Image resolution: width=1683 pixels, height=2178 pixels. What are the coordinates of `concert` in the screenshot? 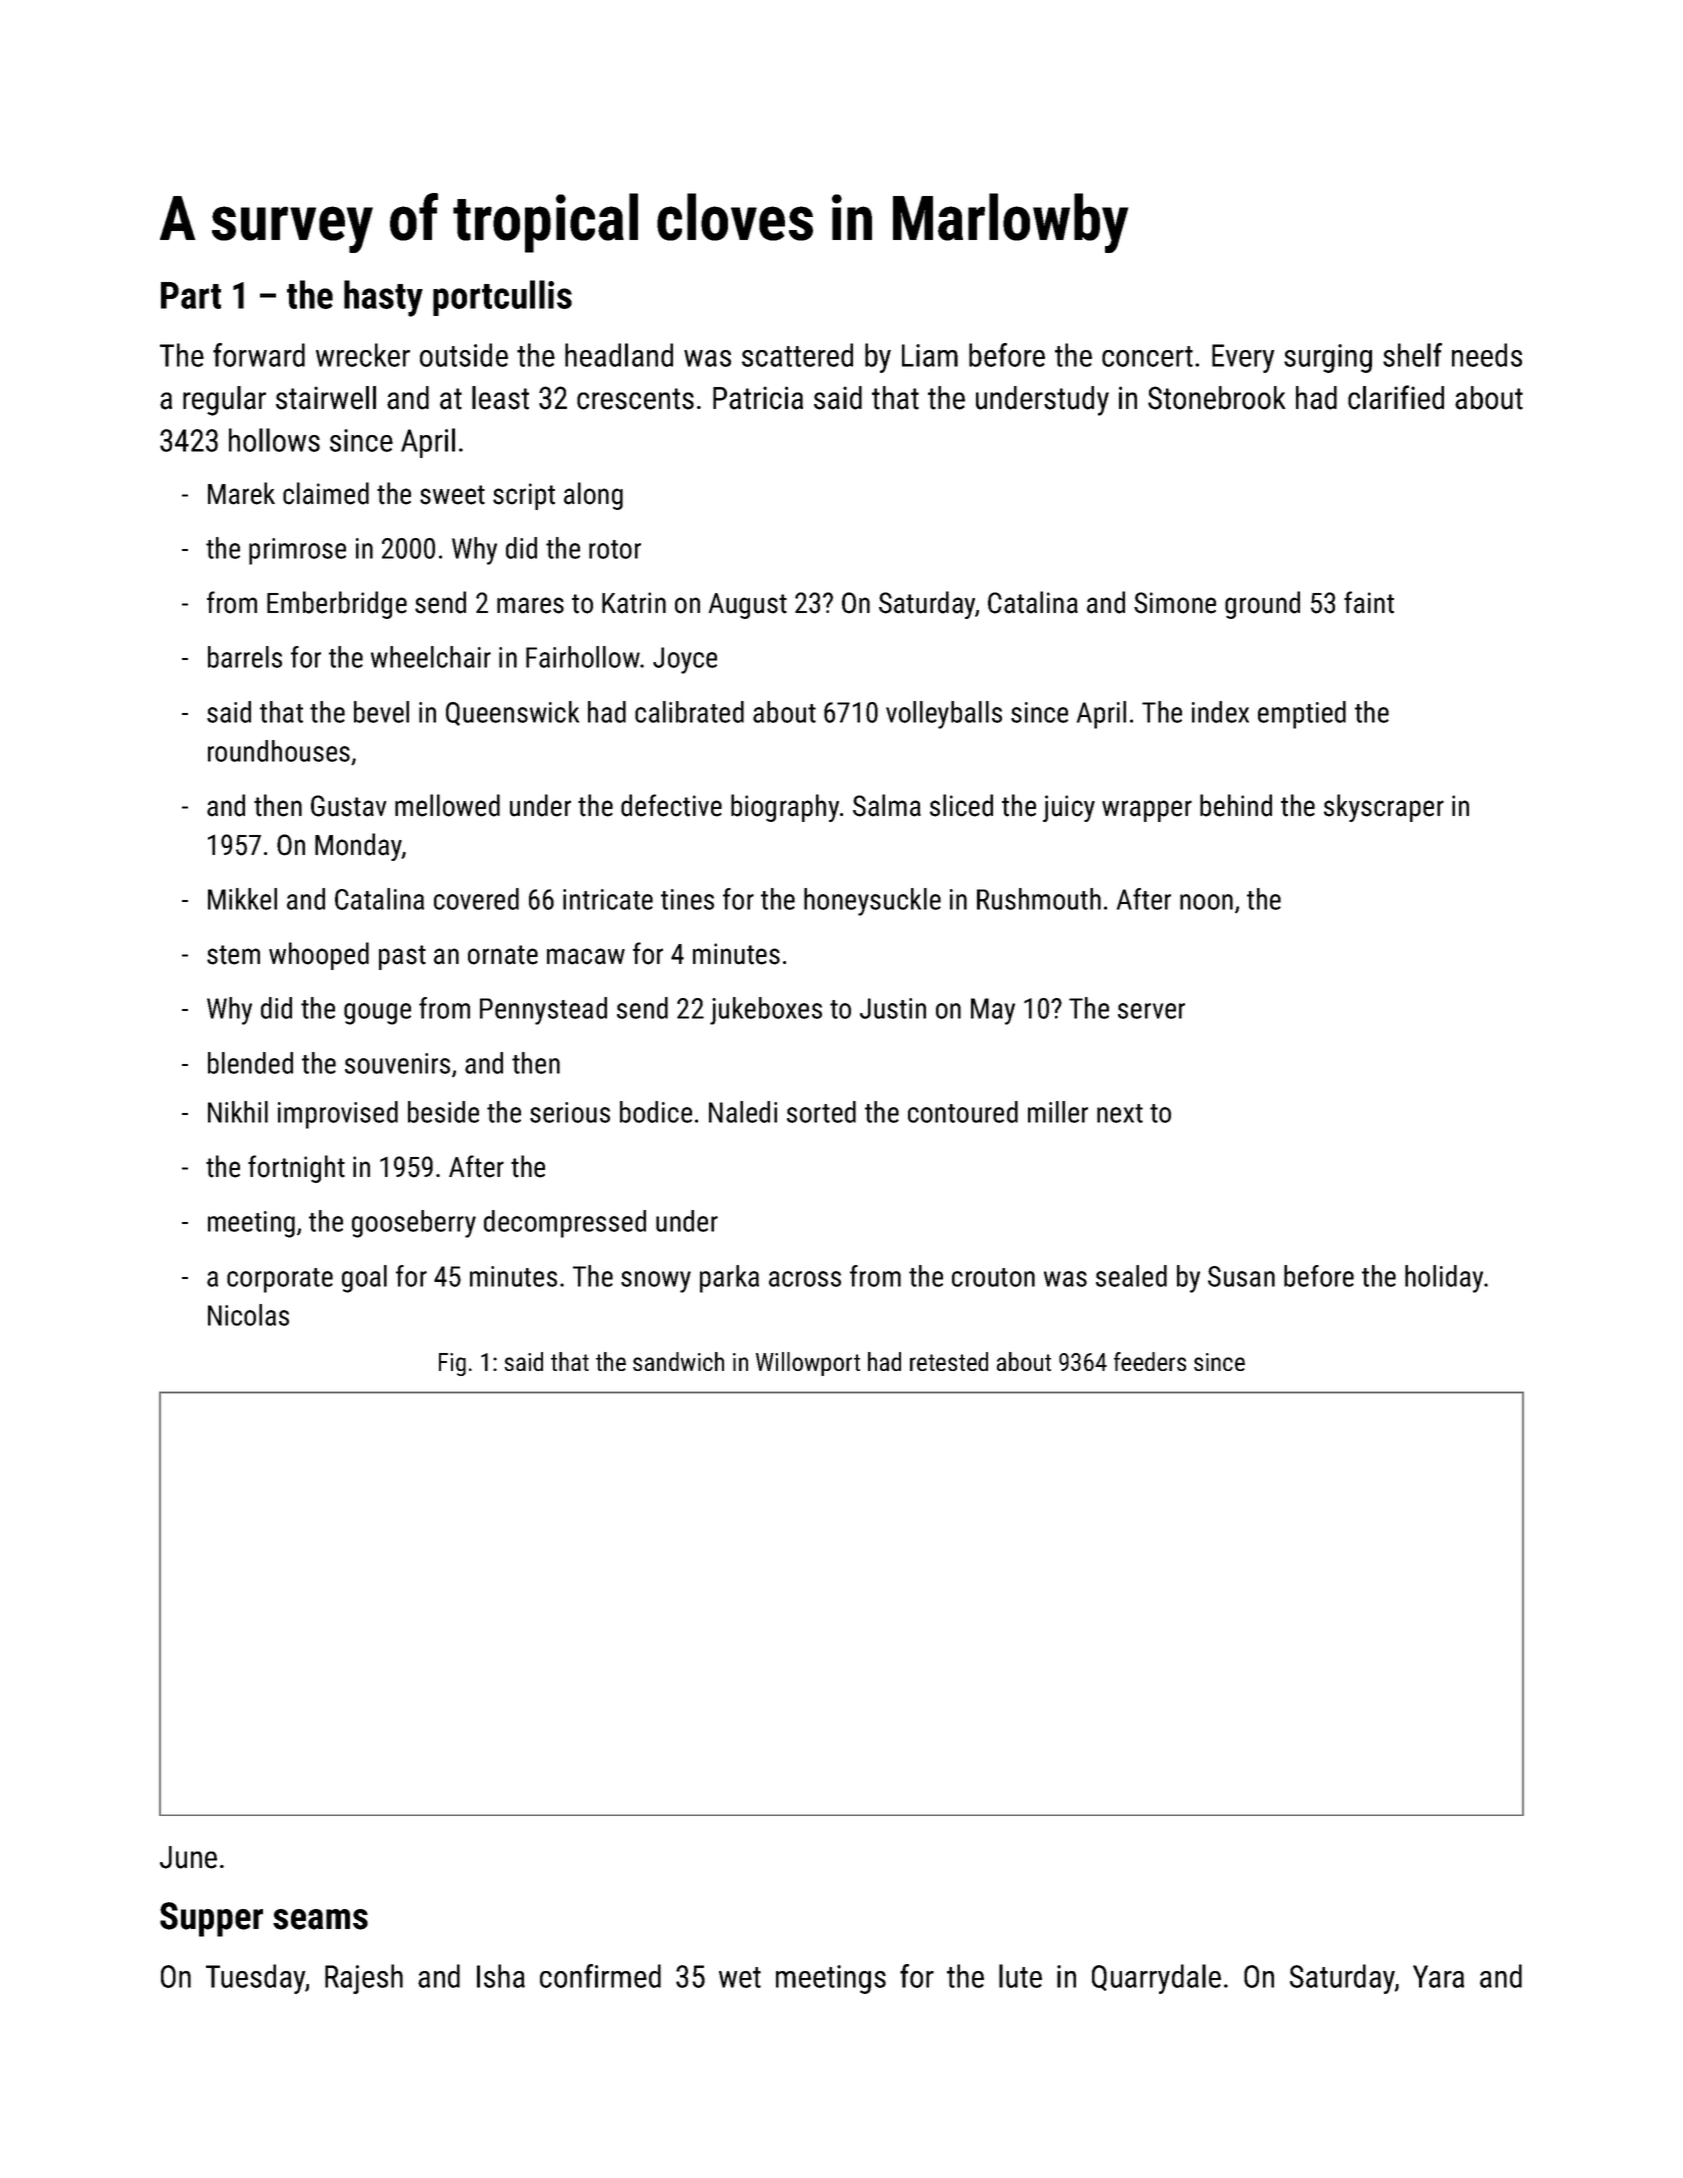 It's located at (1147, 356).
